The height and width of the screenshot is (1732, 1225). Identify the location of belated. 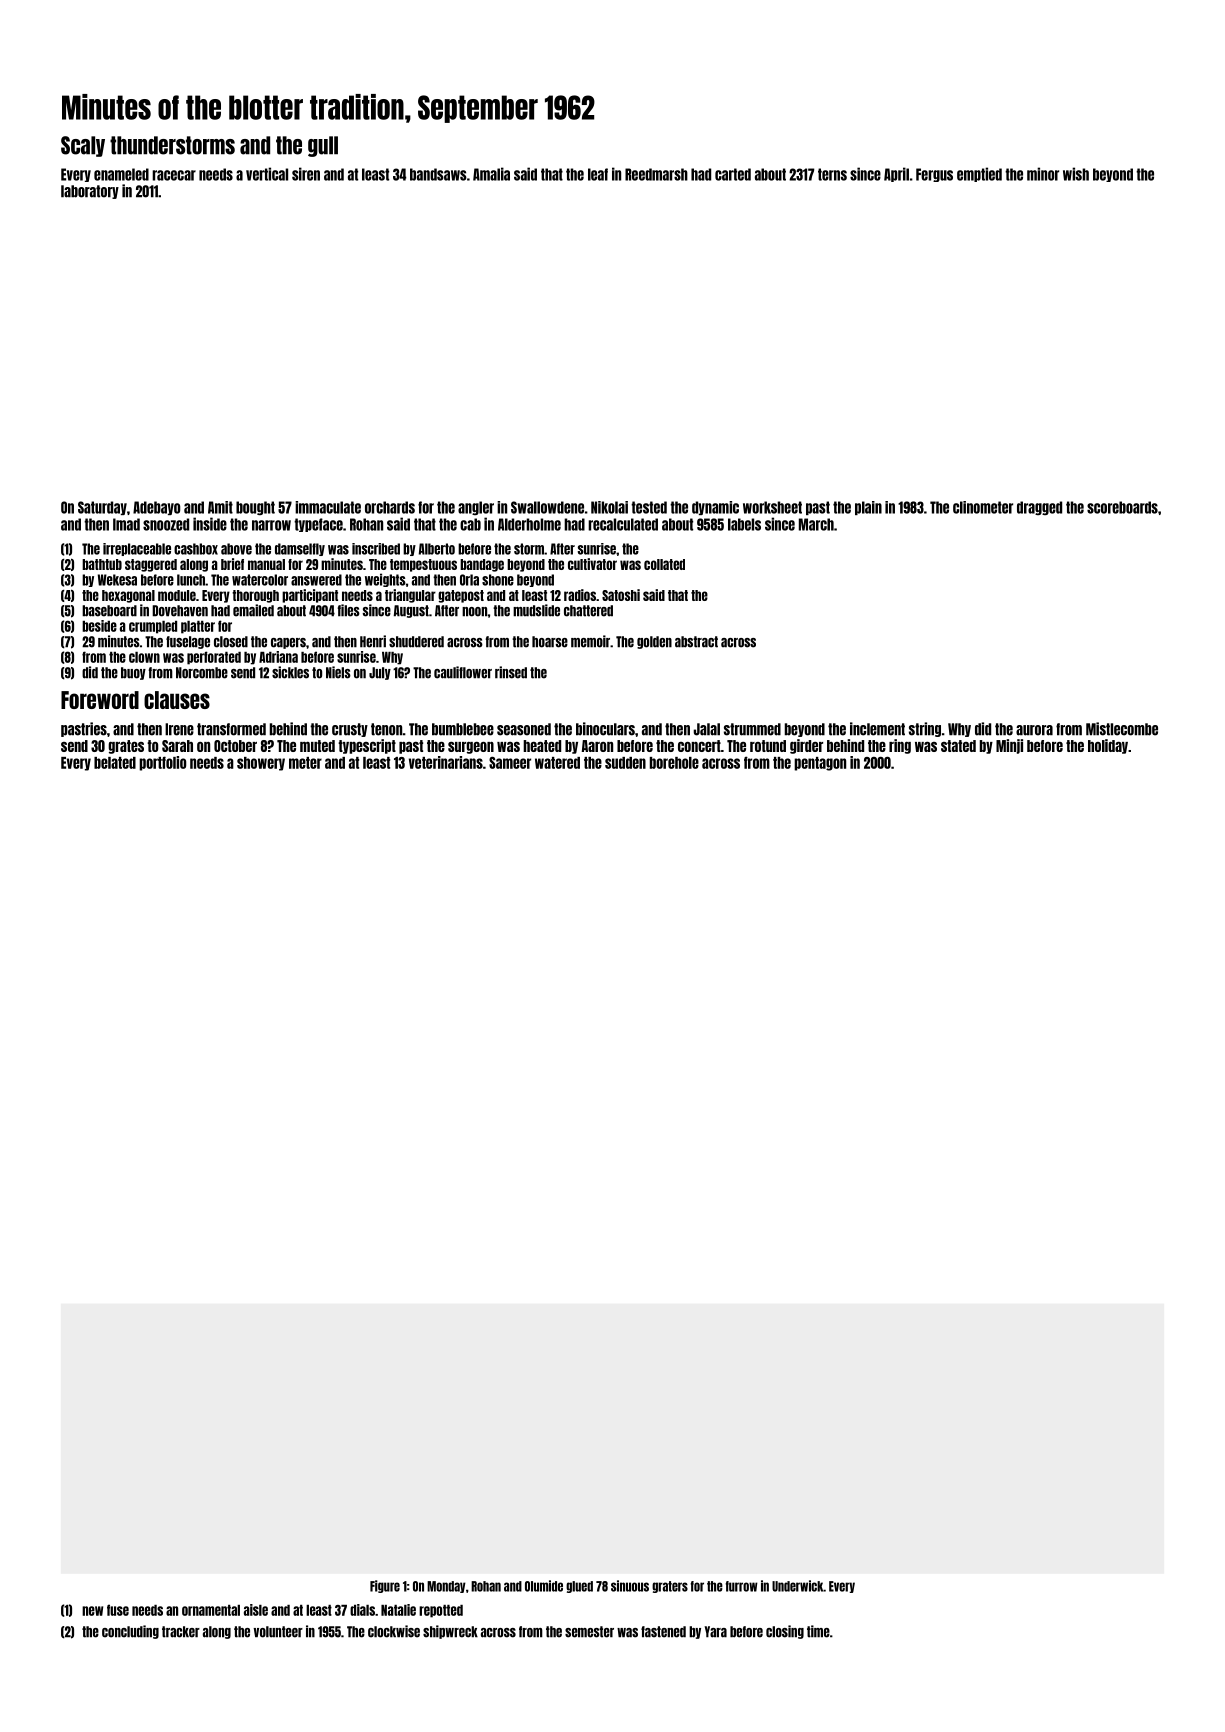
(115, 763).
